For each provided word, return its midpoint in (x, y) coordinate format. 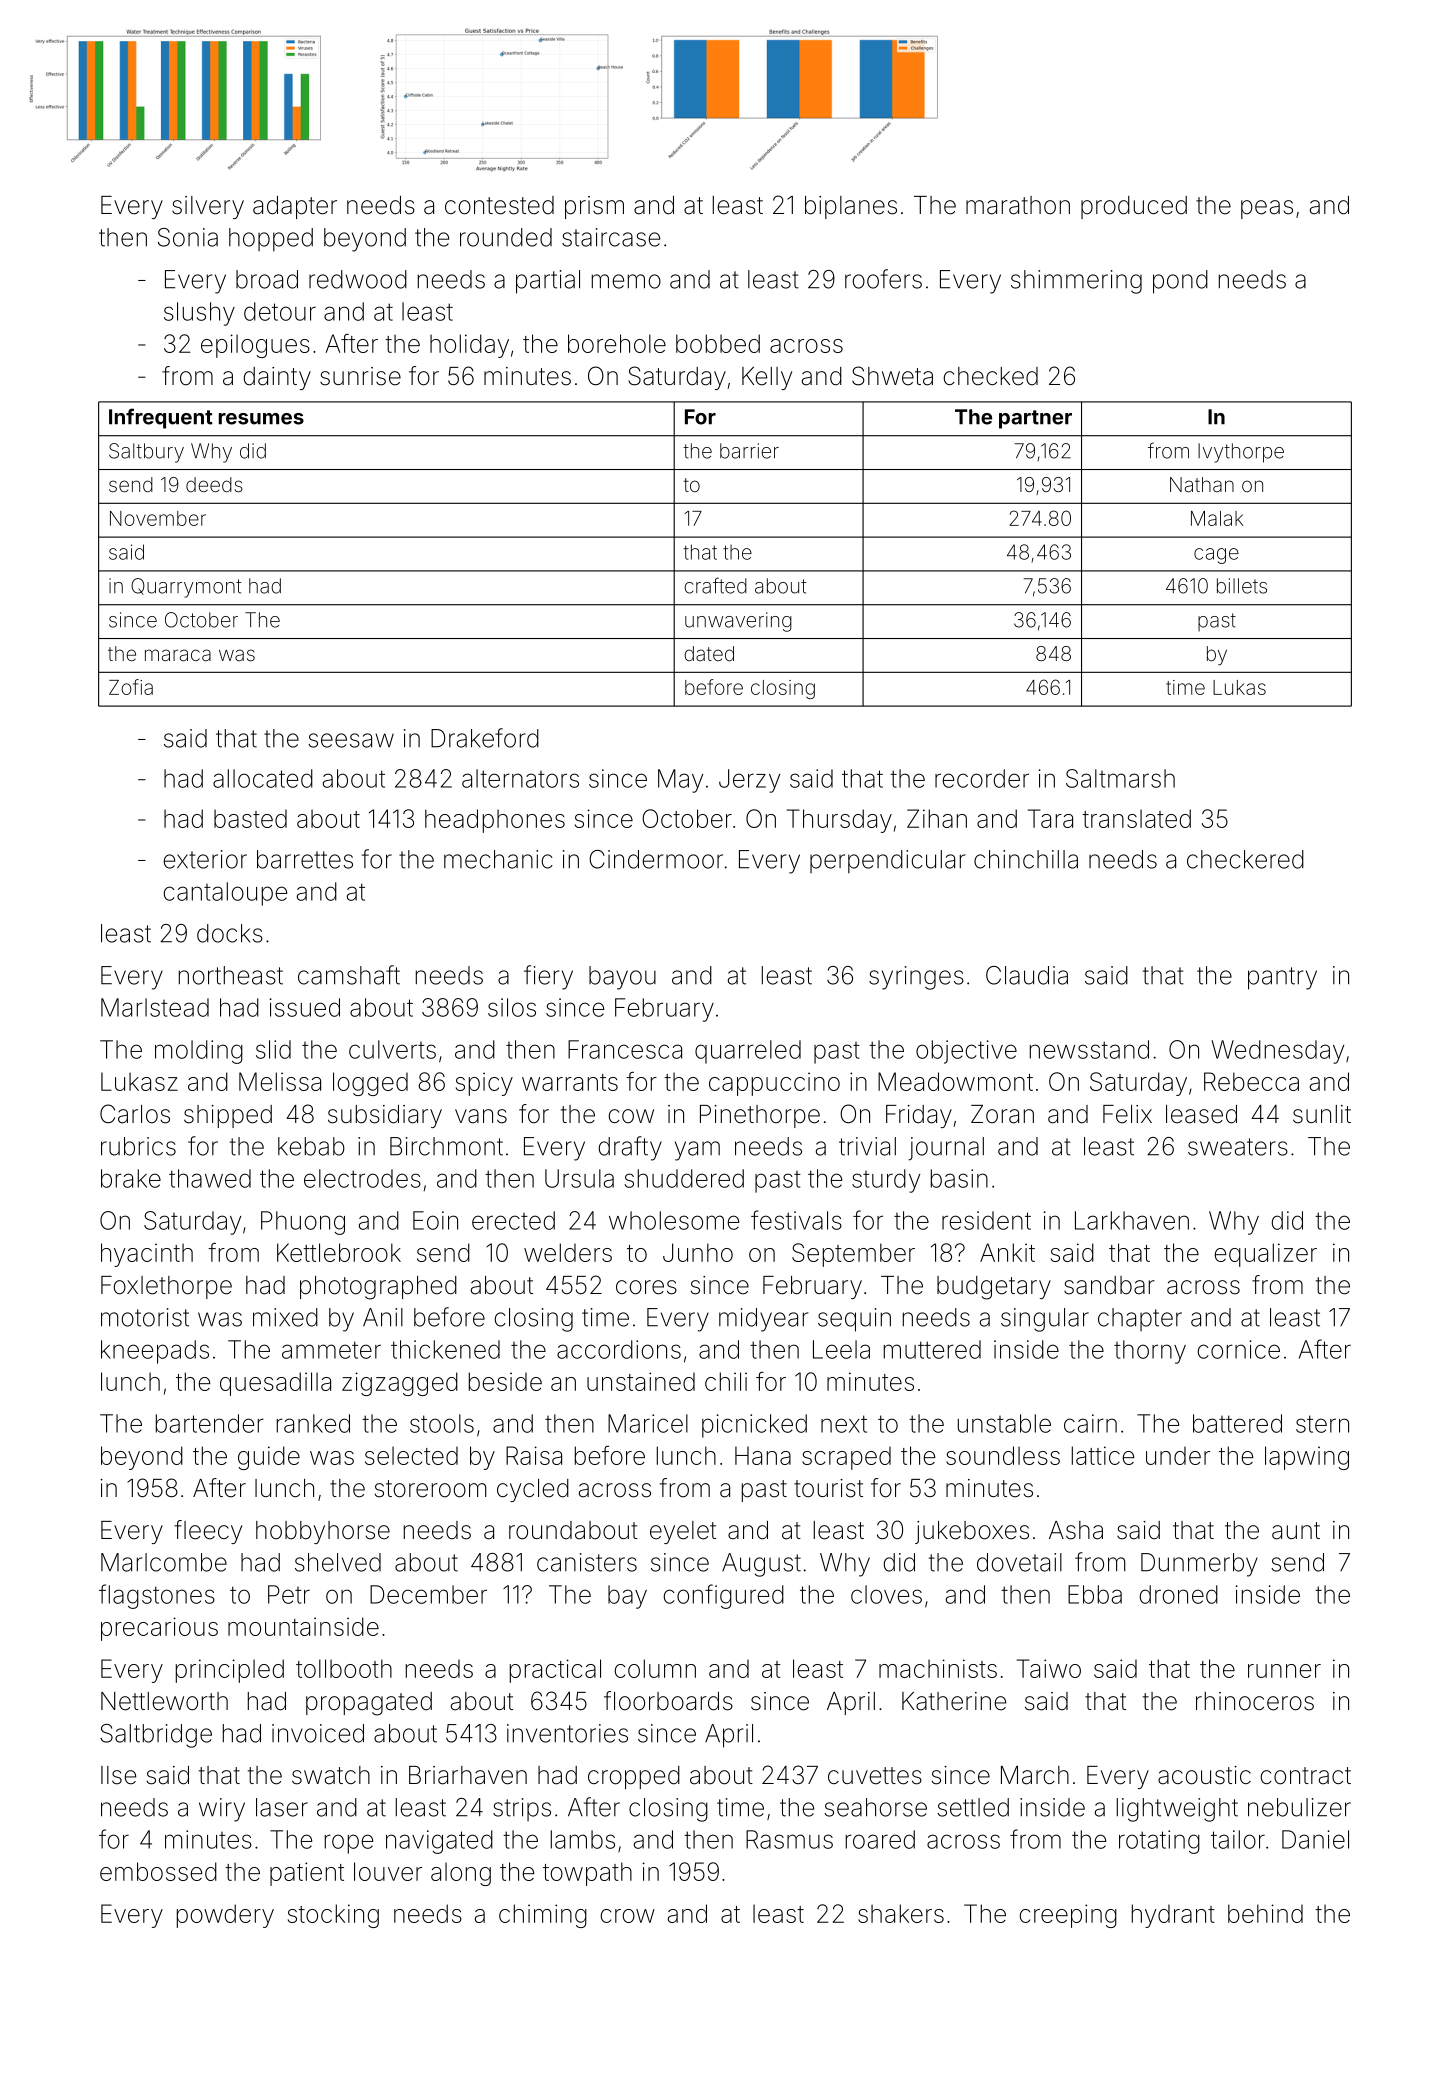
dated (709, 653)
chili (726, 1381)
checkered (1245, 859)
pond (1180, 282)
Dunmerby (1199, 1565)
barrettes (305, 859)
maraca (178, 655)
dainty (277, 378)
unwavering (738, 622)
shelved (338, 1562)
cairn (1090, 1423)
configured (723, 1596)
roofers (883, 279)
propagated (369, 1704)
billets (1242, 586)
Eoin (435, 1220)
